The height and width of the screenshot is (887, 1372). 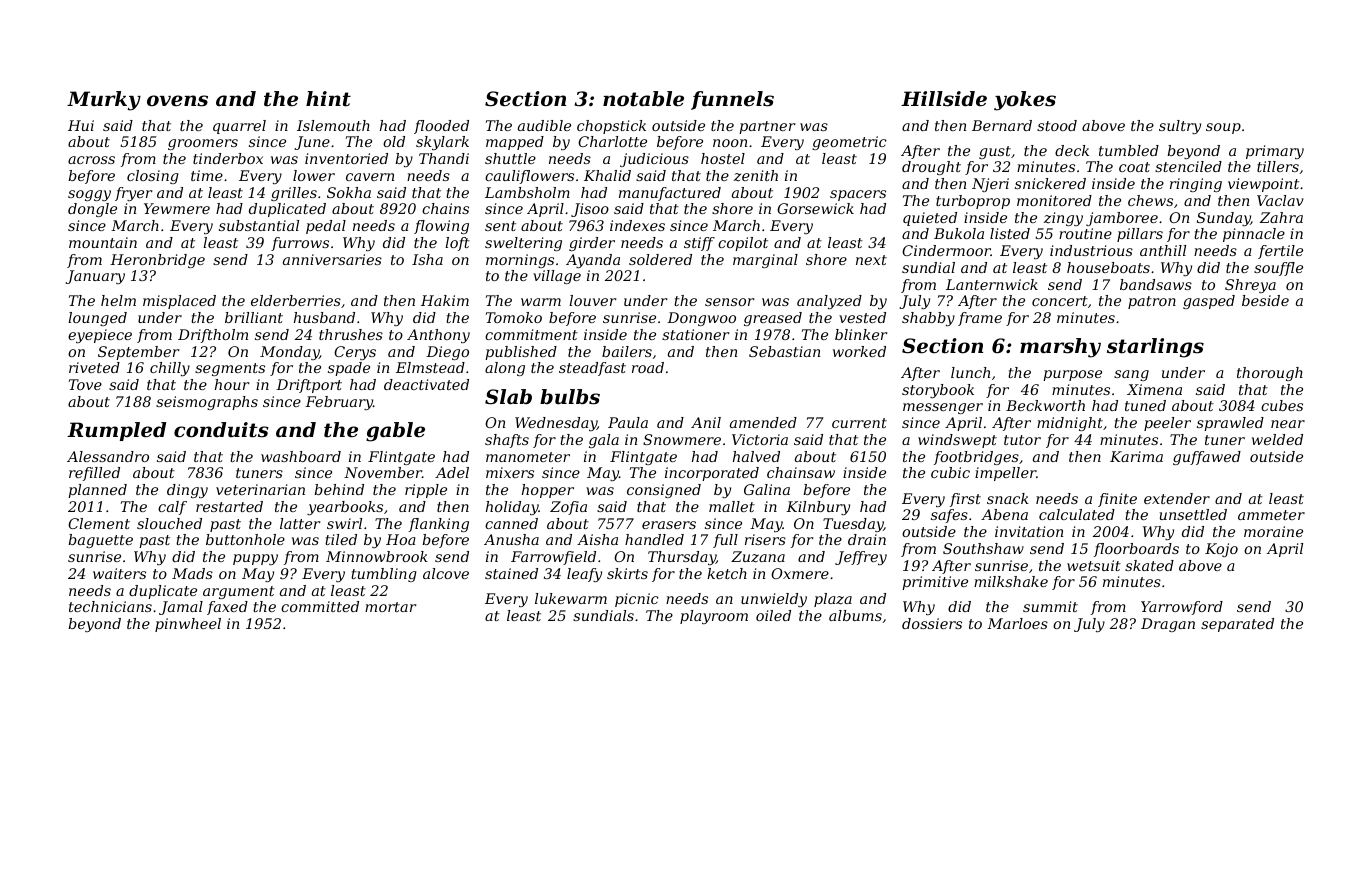 I want to click on Sebastian, so click(x=784, y=351).
